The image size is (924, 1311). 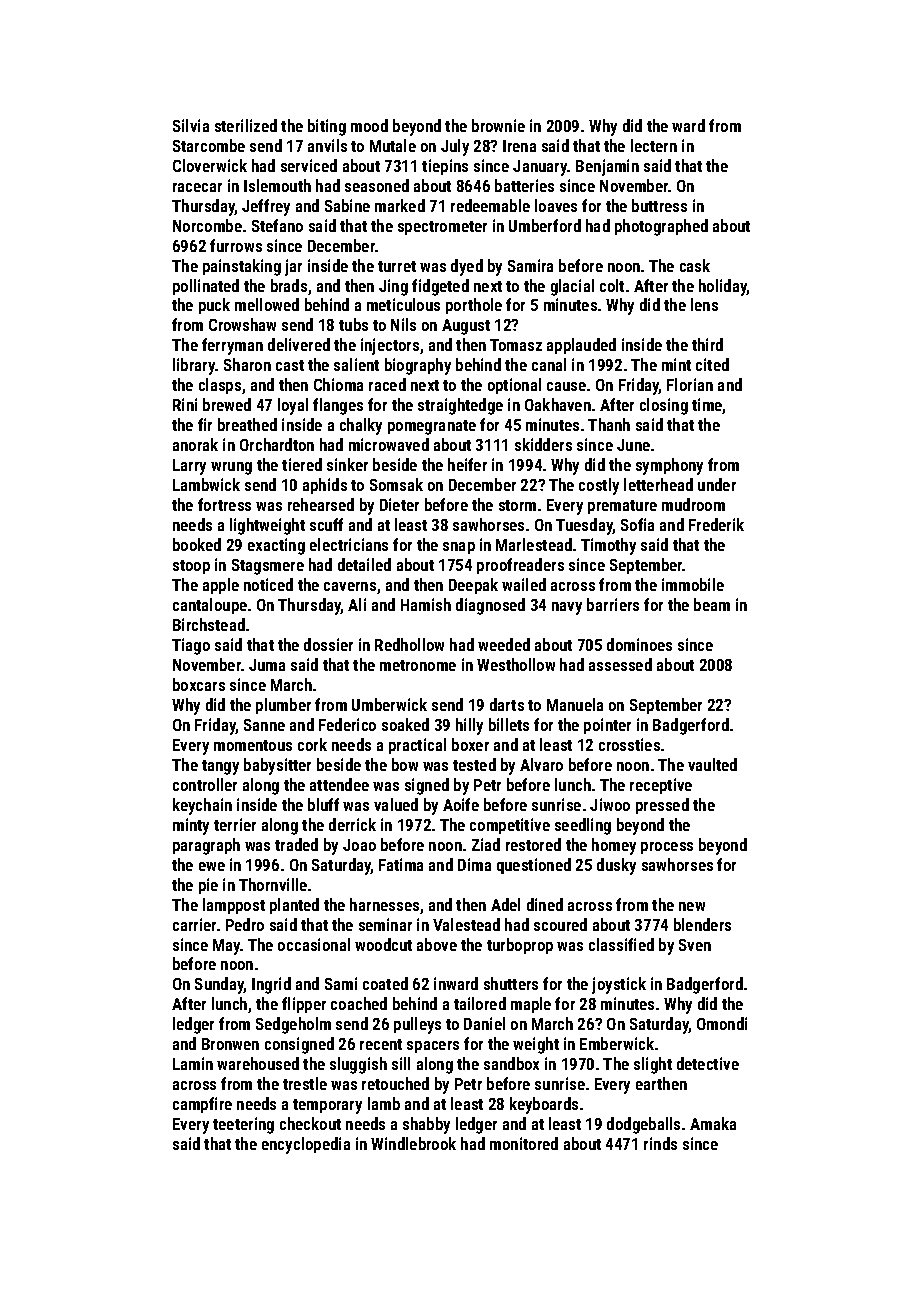 What do you see at coordinates (199, 684) in the document?
I see `boxcars` at bounding box center [199, 684].
